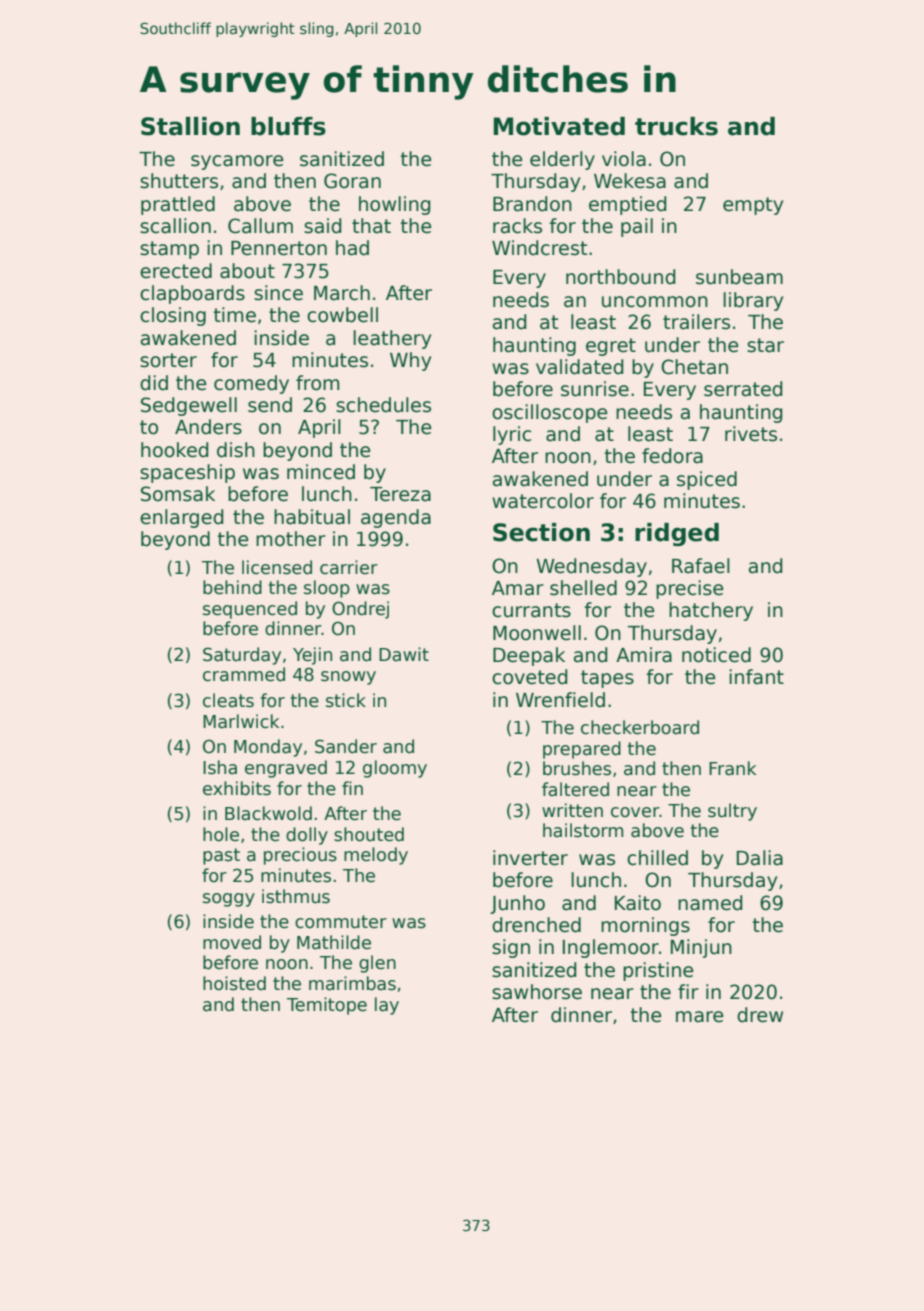 This screenshot has height=1311, width=924. Describe the element at coordinates (327, 1006) in the screenshot. I see `Temitope` at that location.
